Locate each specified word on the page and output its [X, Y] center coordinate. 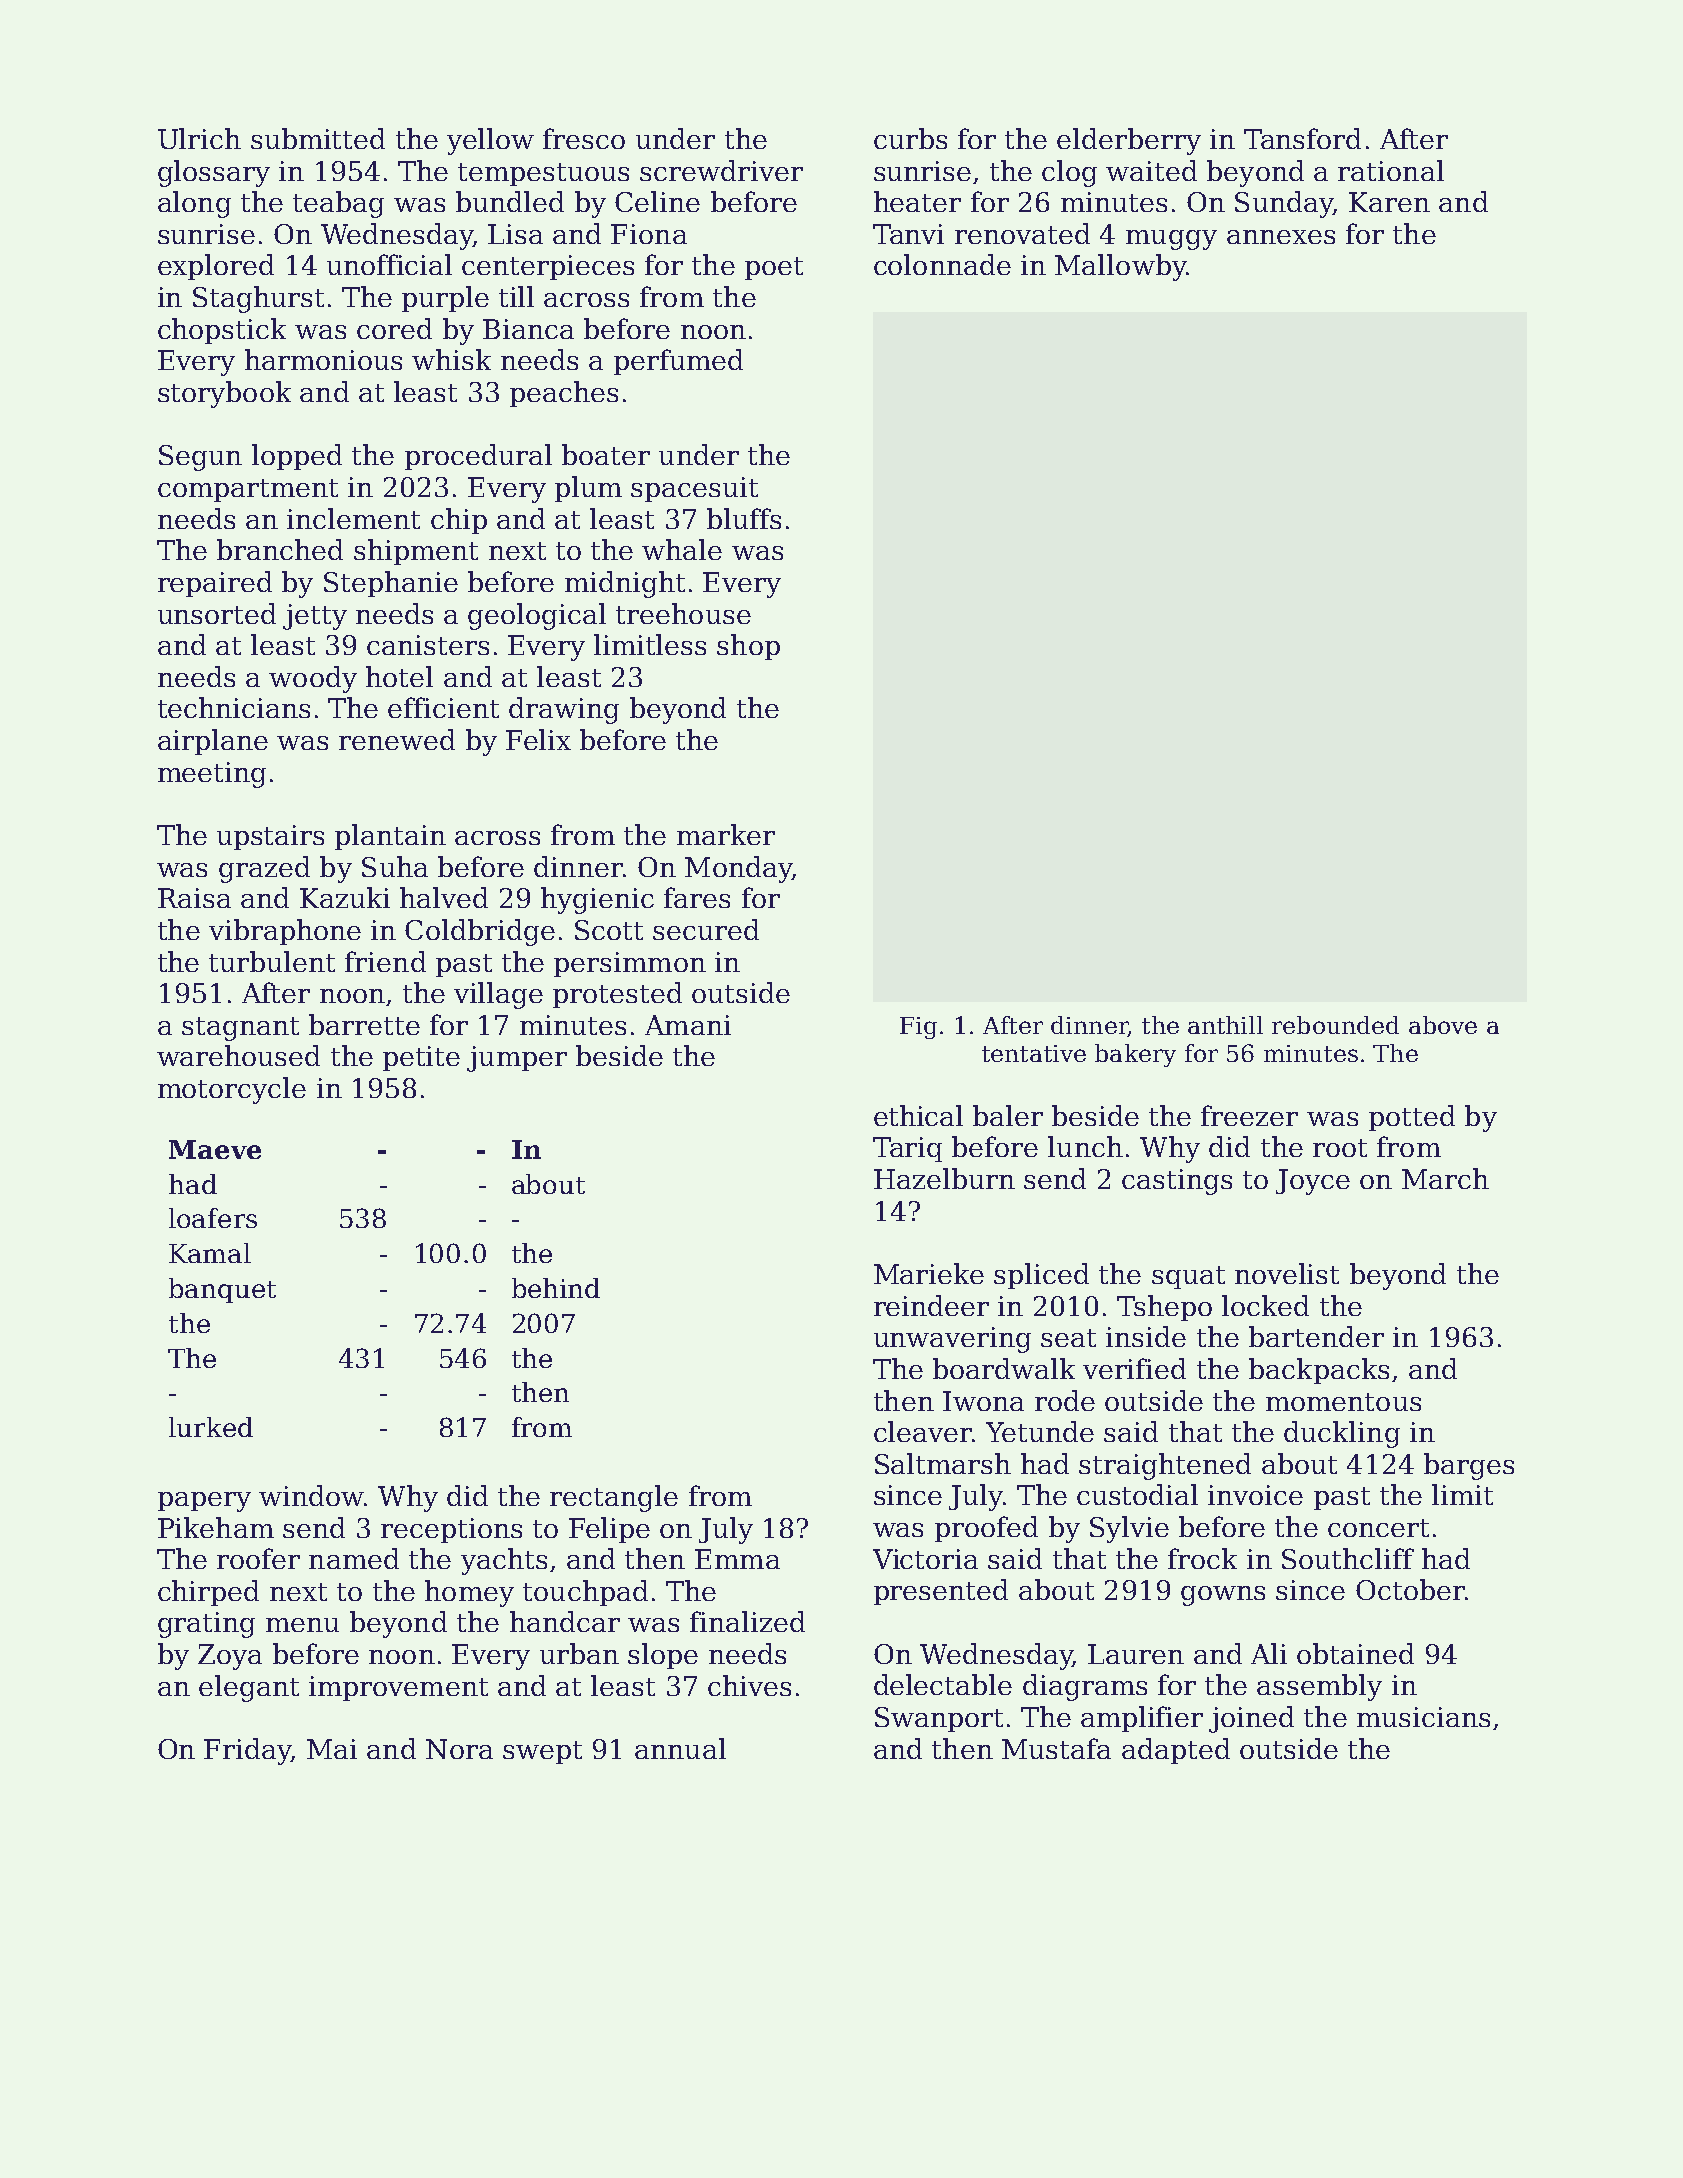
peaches [564, 394]
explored [216, 267]
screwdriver [721, 170]
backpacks [1319, 1371]
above [1443, 1025]
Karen [1389, 202]
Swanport [939, 1719]
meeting [212, 775]
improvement [398, 1688]
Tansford [1302, 138]
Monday [738, 869]
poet [774, 268]
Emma [737, 1559]
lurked [211, 1427]
